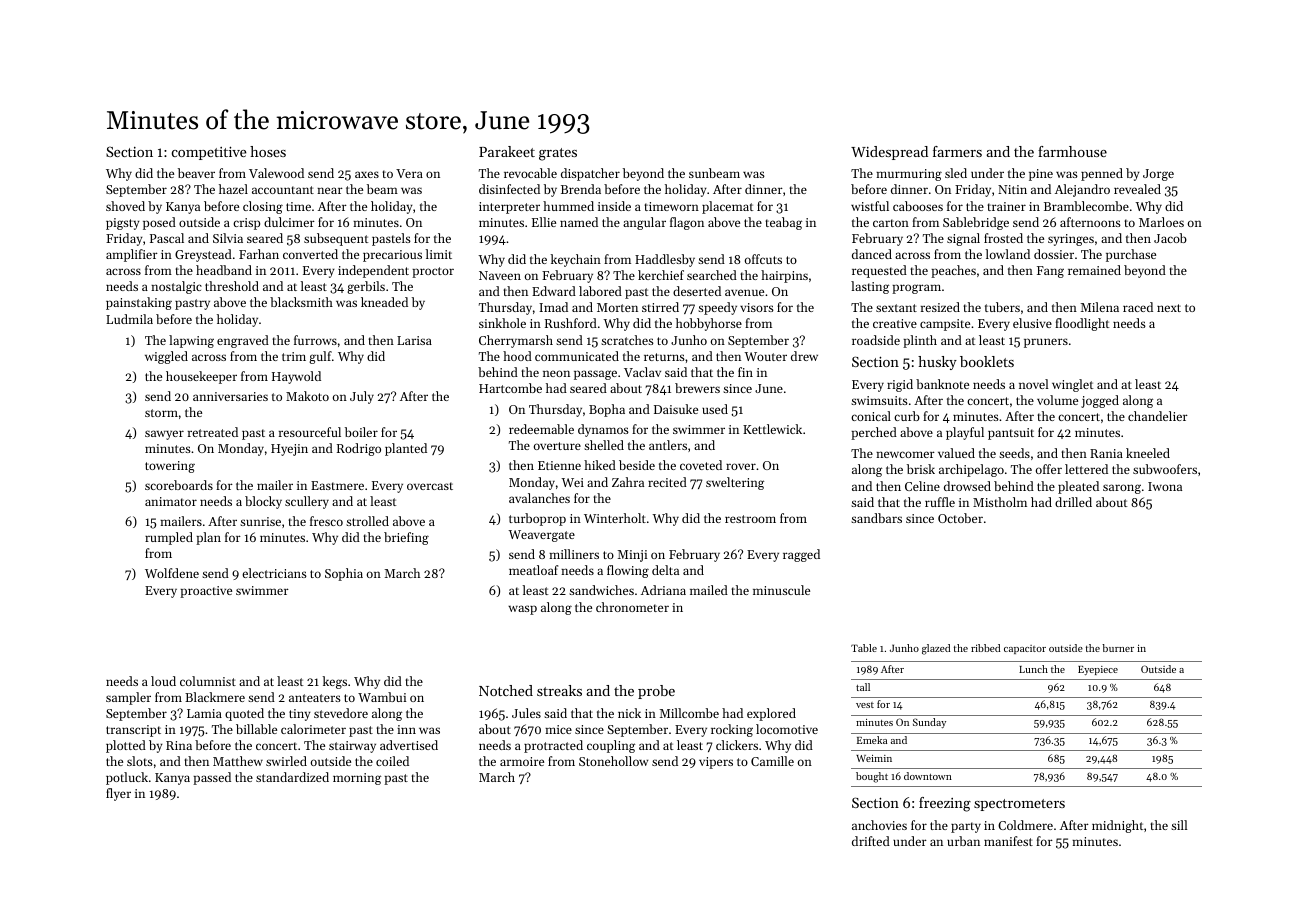 This document has height=924, width=1308. Describe the element at coordinates (1050, 272) in the document. I see `Fang` at that location.
